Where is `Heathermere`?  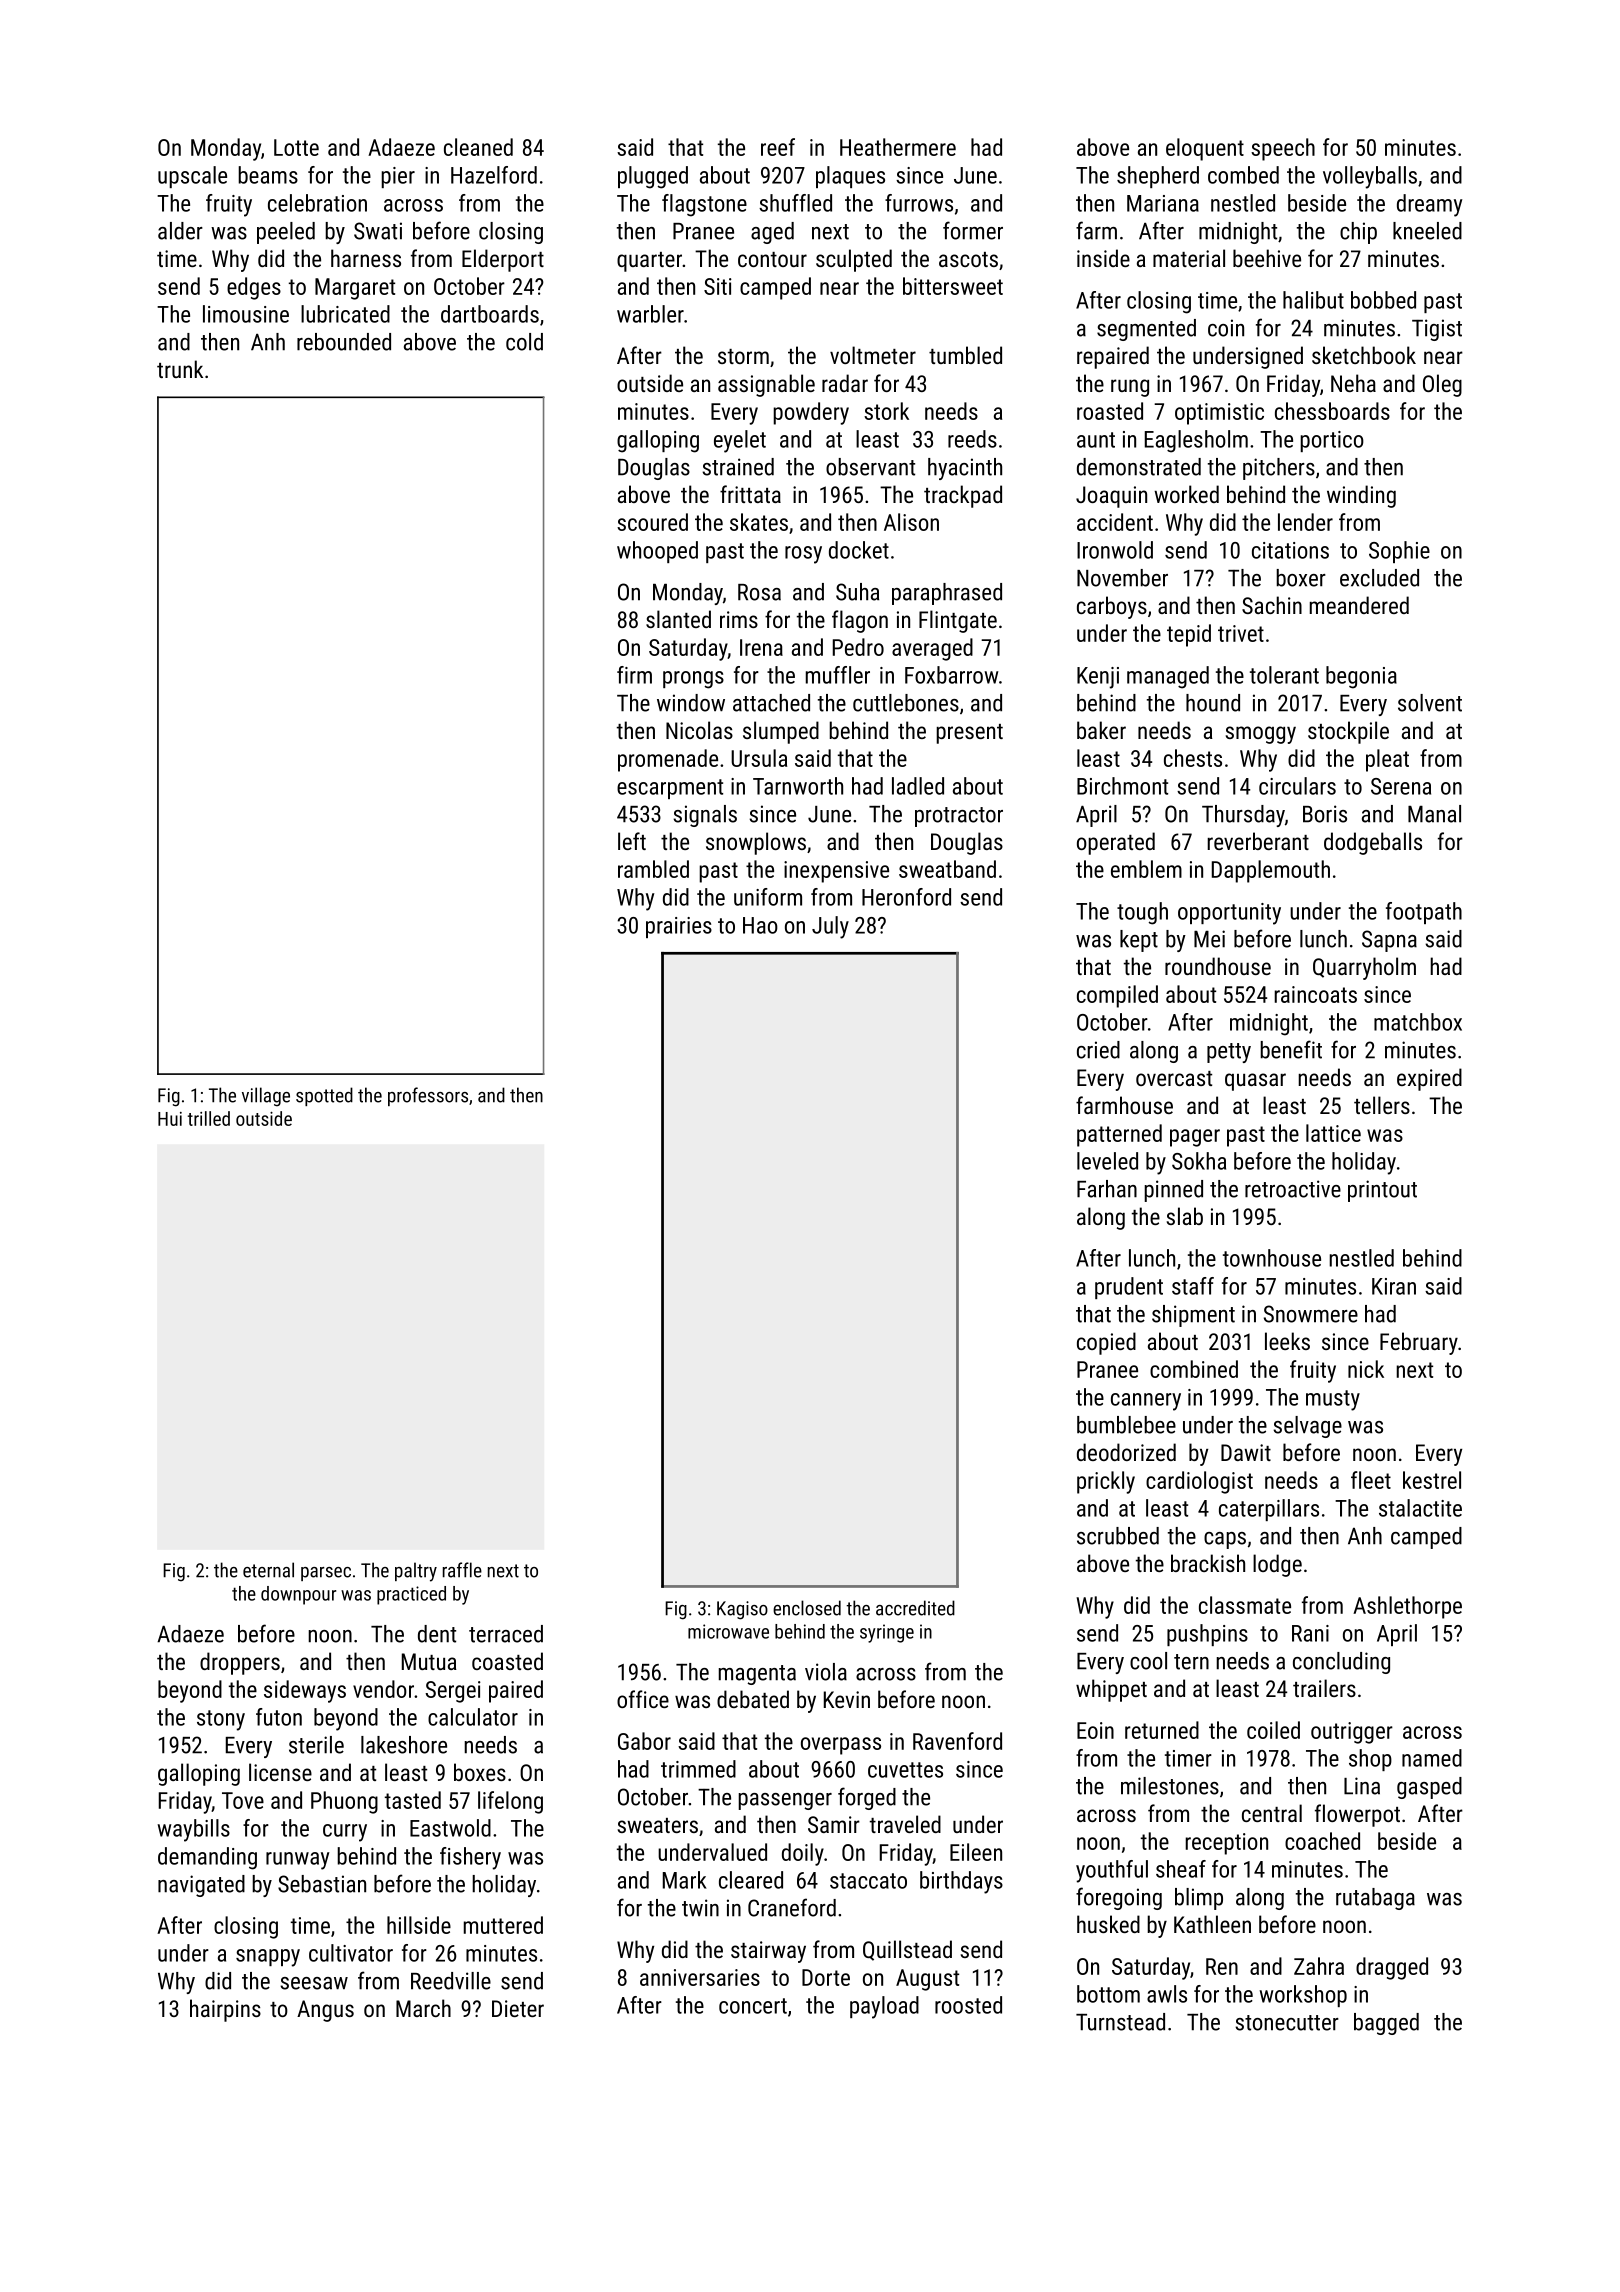 Heathermere is located at coordinates (898, 147).
